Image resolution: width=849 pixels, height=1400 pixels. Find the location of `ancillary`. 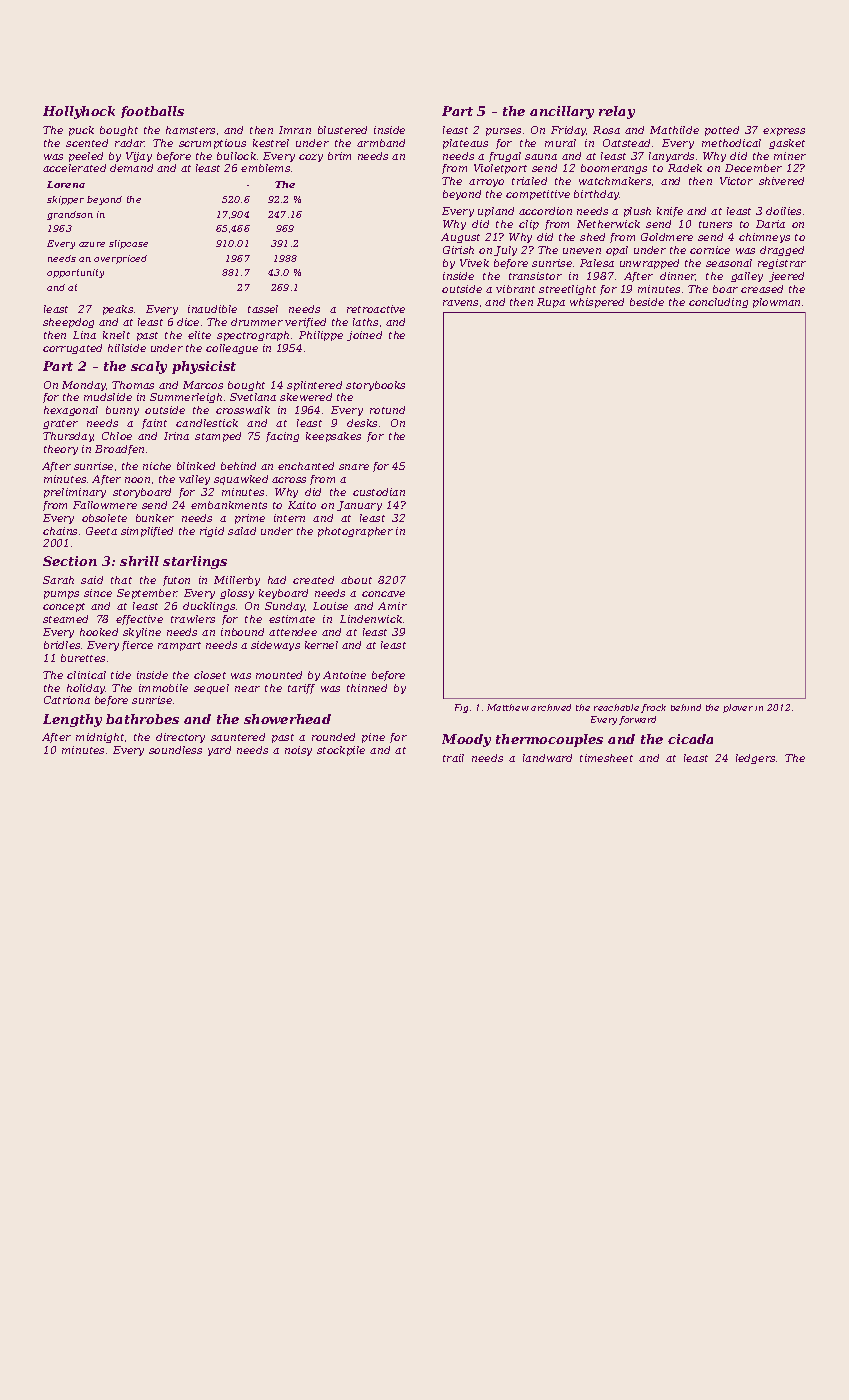

ancillary is located at coordinates (562, 112).
